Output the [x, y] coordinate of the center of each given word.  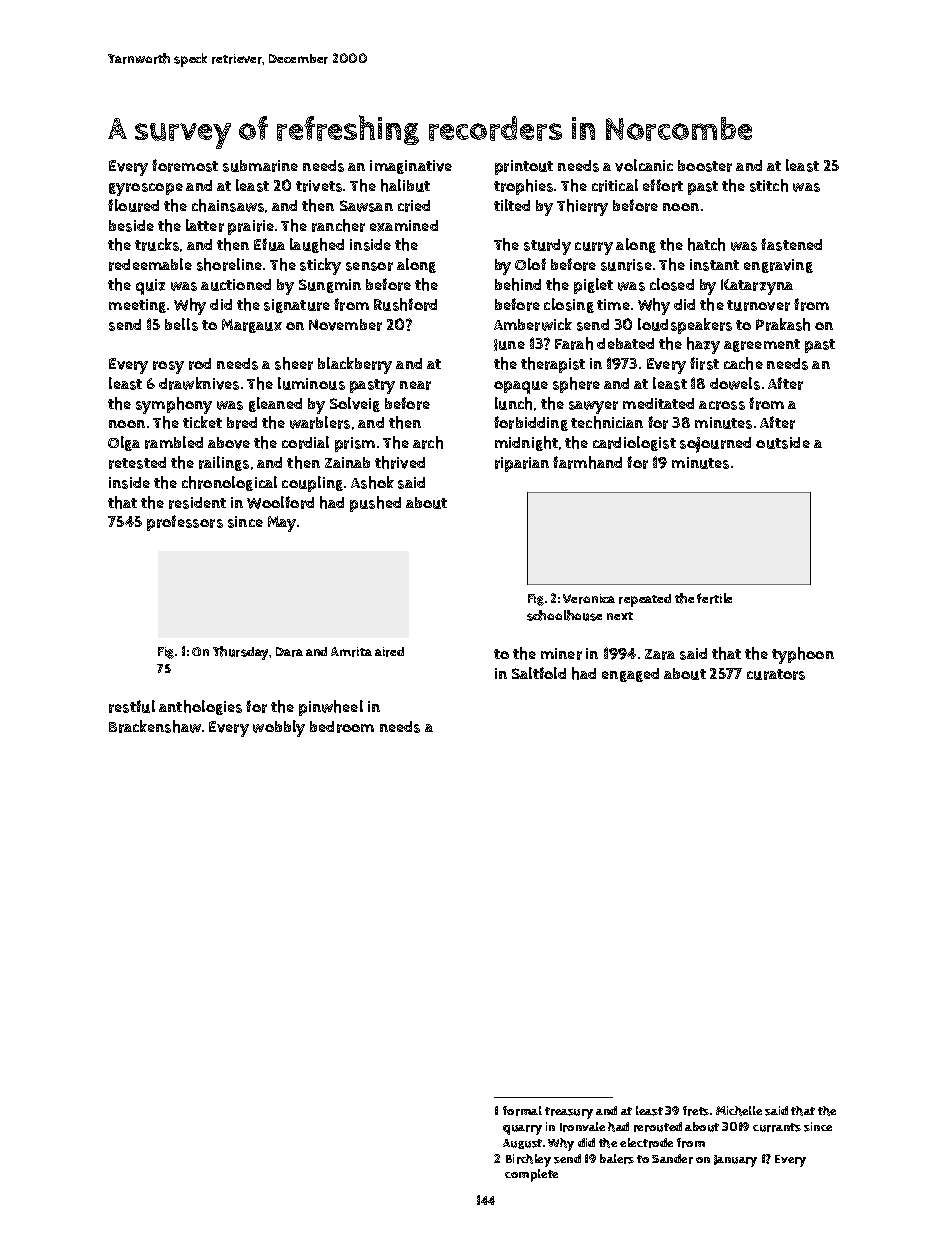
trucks [157, 244]
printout [524, 167]
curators [776, 674]
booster [705, 166]
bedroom [342, 727]
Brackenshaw [155, 726]
